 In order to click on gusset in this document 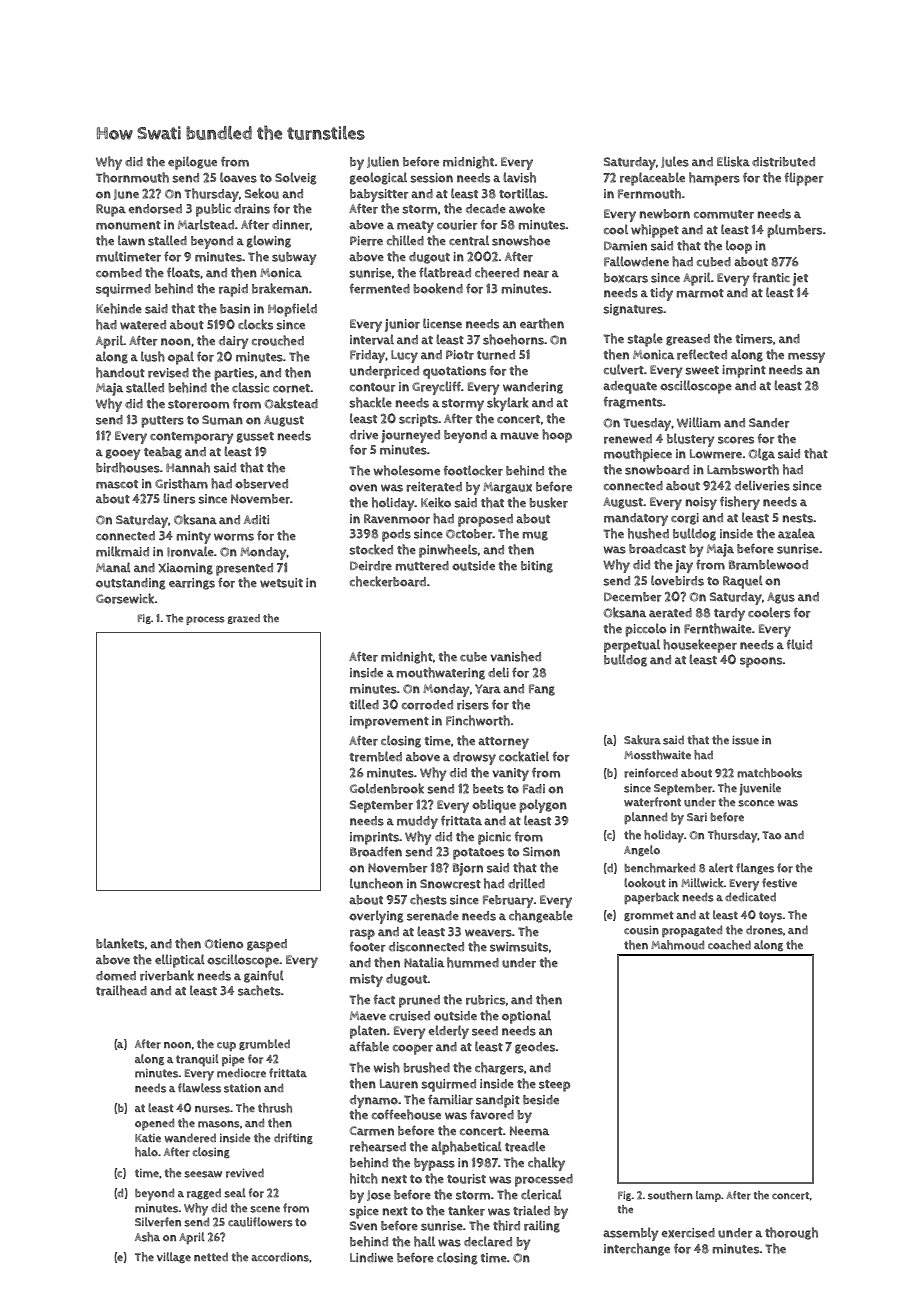, I will do `click(255, 437)`.
